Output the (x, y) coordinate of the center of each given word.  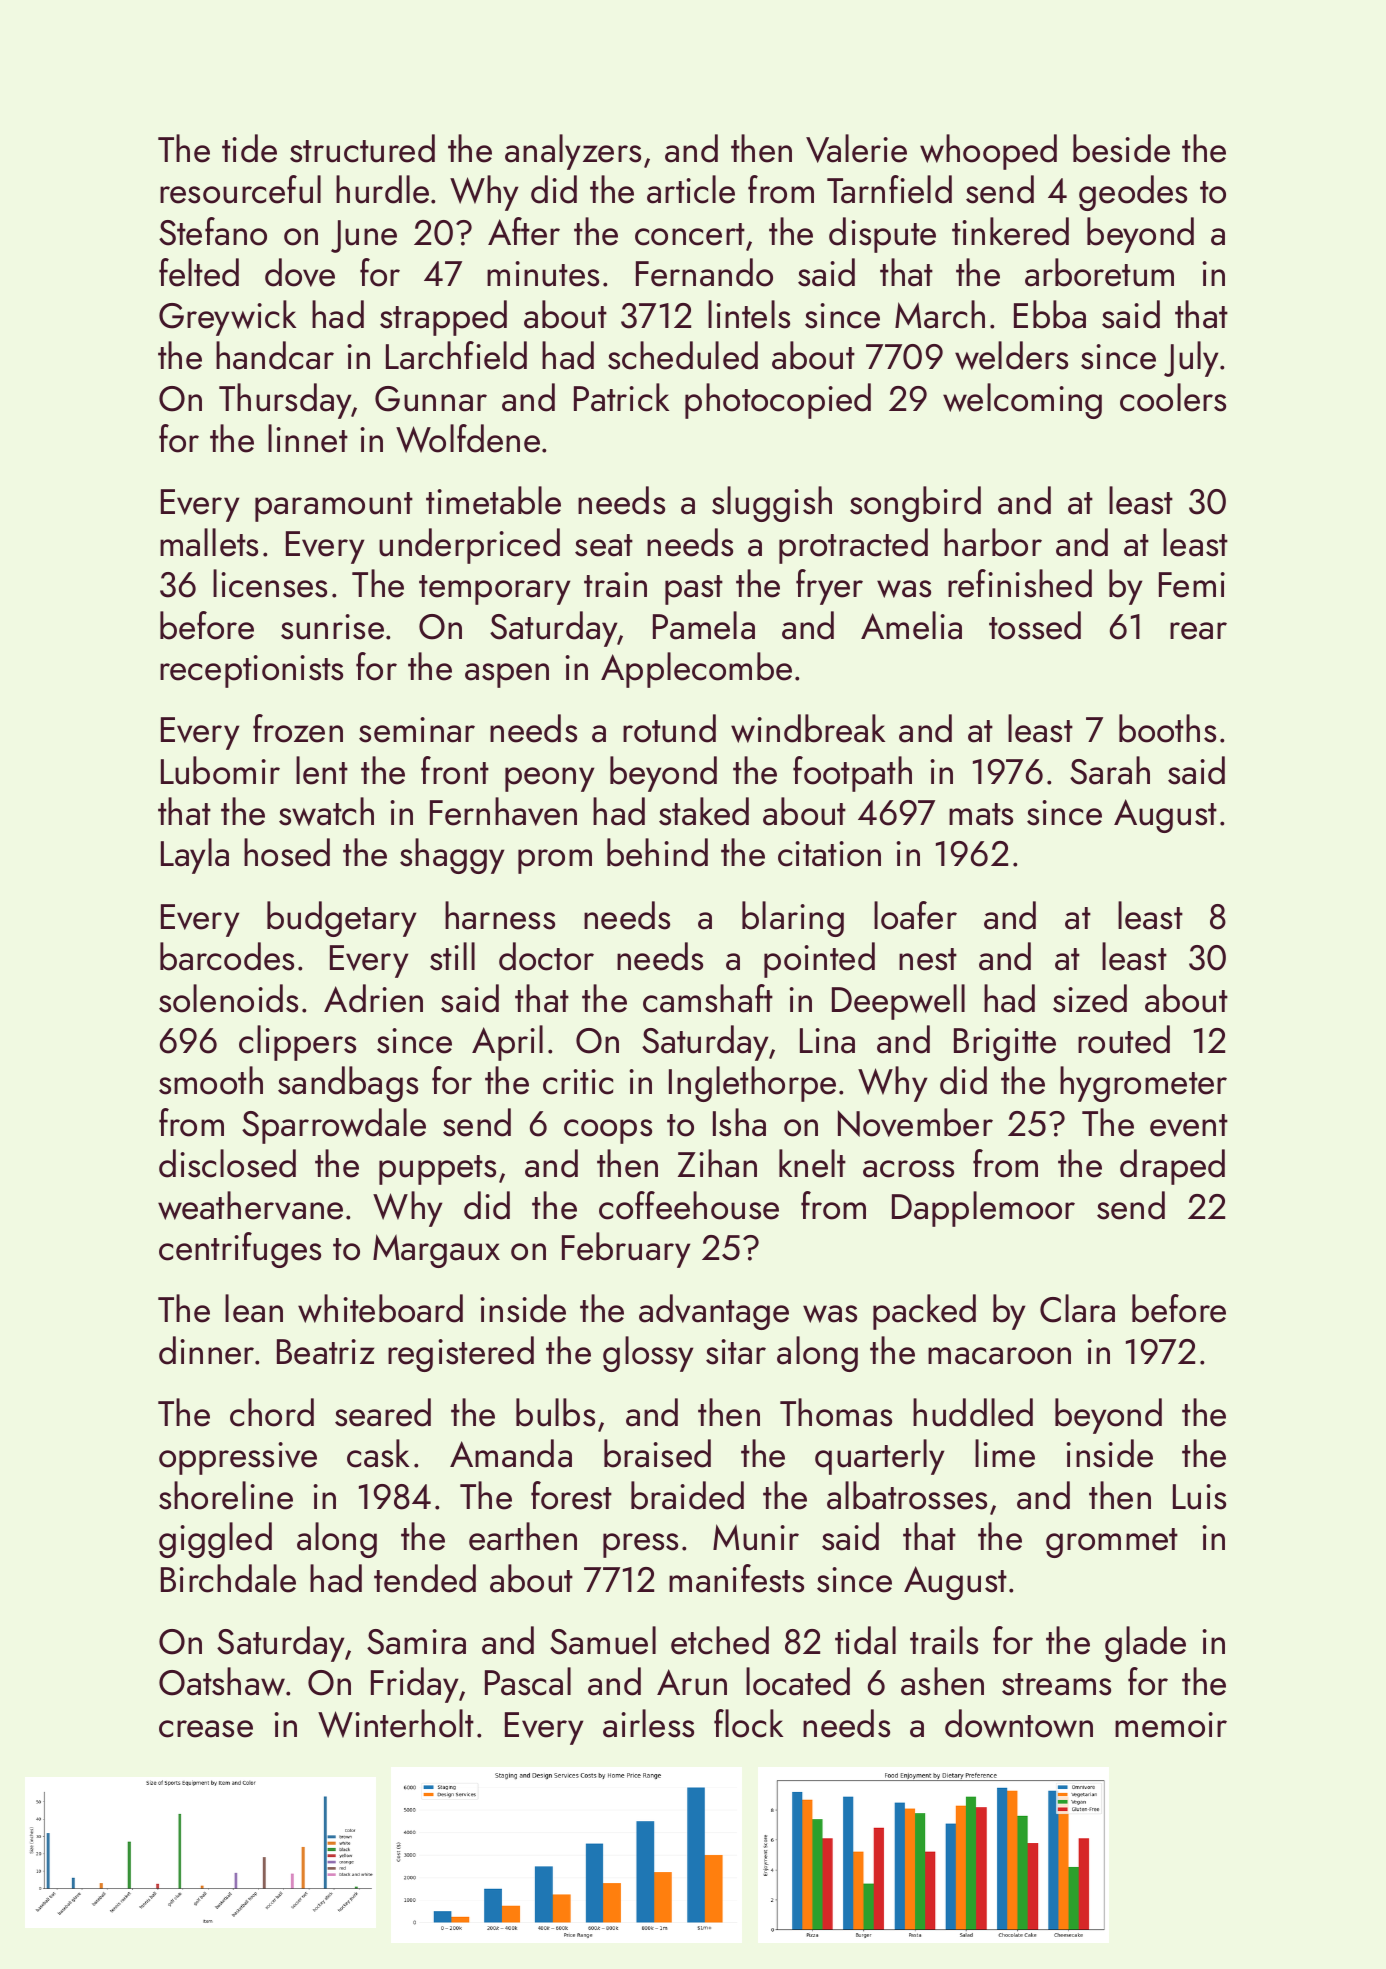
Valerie (856, 148)
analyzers (573, 152)
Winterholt (396, 1723)
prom (555, 861)
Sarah (1110, 770)
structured (362, 148)
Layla (195, 856)
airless (648, 1723)
